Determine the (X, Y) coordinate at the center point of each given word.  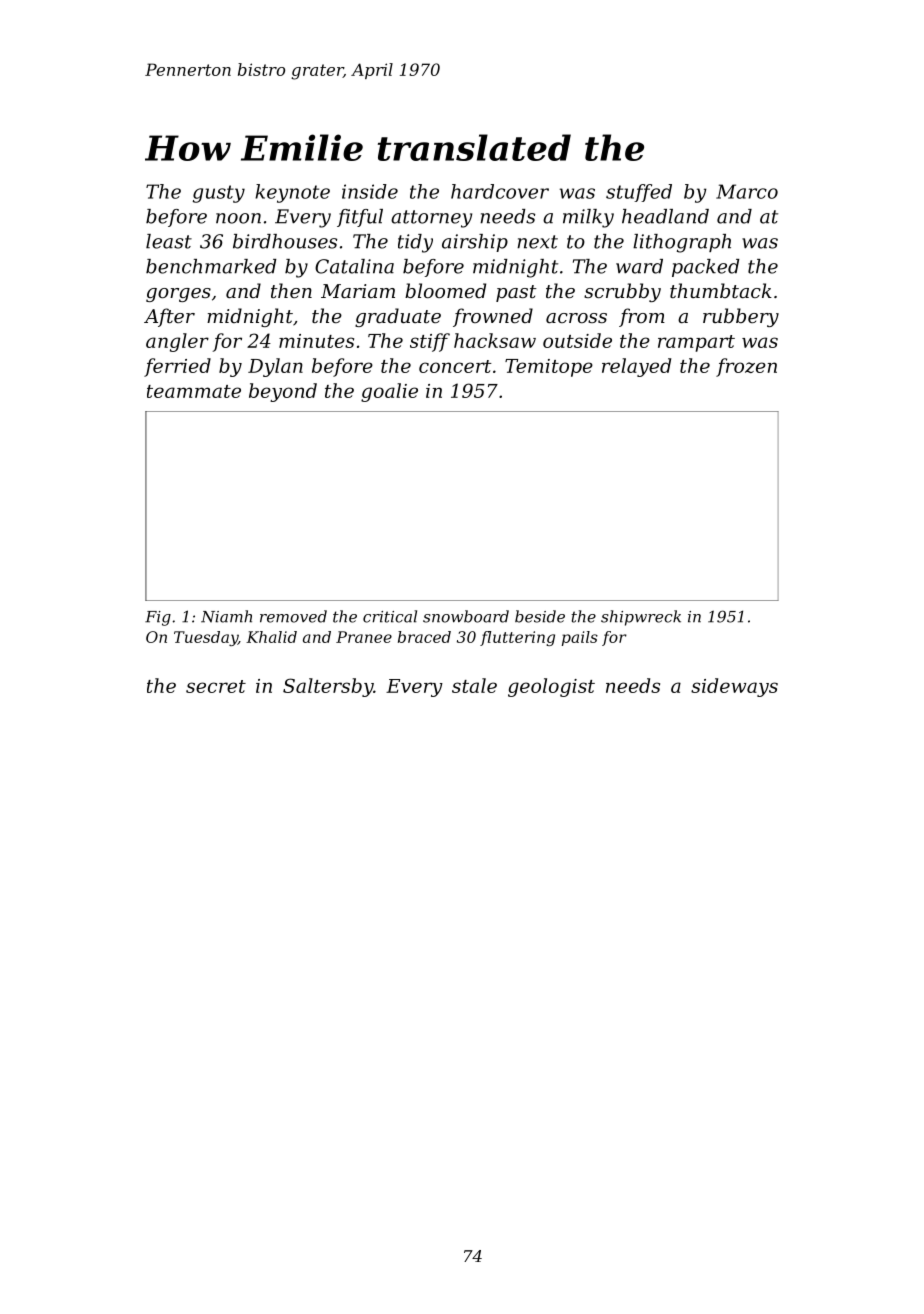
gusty (219, 194)
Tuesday (206, 638)
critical (390, 616)
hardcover (500, 191)
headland (665, 216)
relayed (636, 367)
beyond (283, 392)
